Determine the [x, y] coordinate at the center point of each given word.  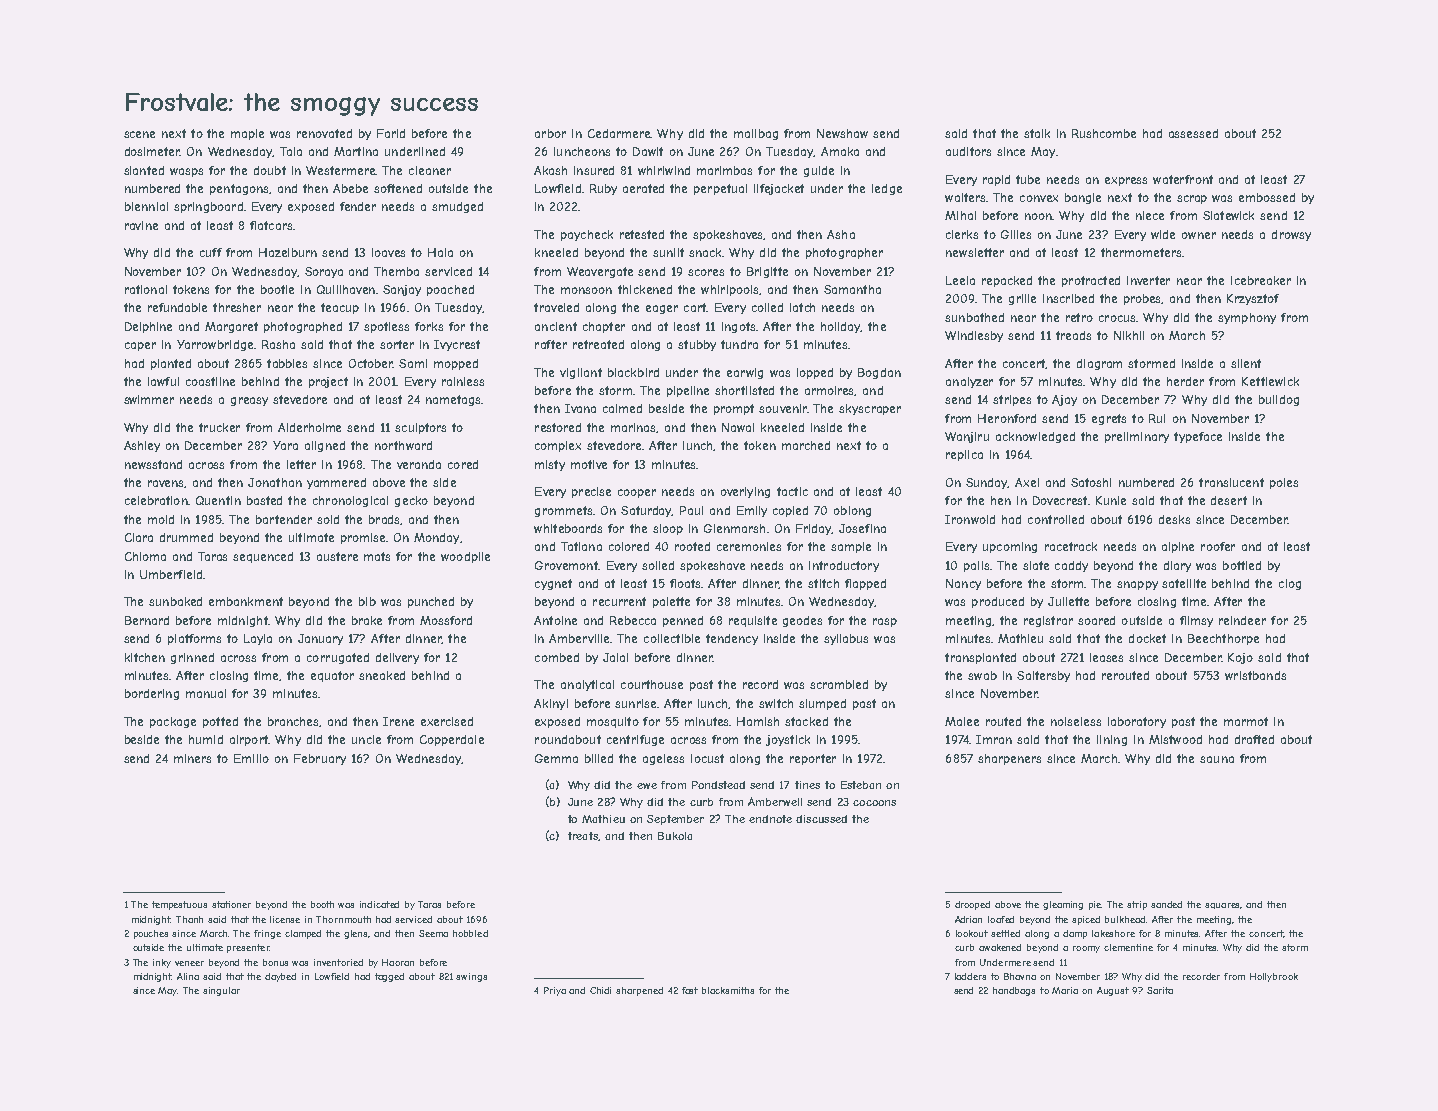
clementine [1128, 947]
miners [192, 758]
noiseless [1076, 721]
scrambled [839, 684]
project [328, 382]
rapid [996, 180]
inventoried [338, 962]
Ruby [603, 189]
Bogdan [879, 373]
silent [1246, 363]
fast [690, 990]
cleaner [430, 170]
